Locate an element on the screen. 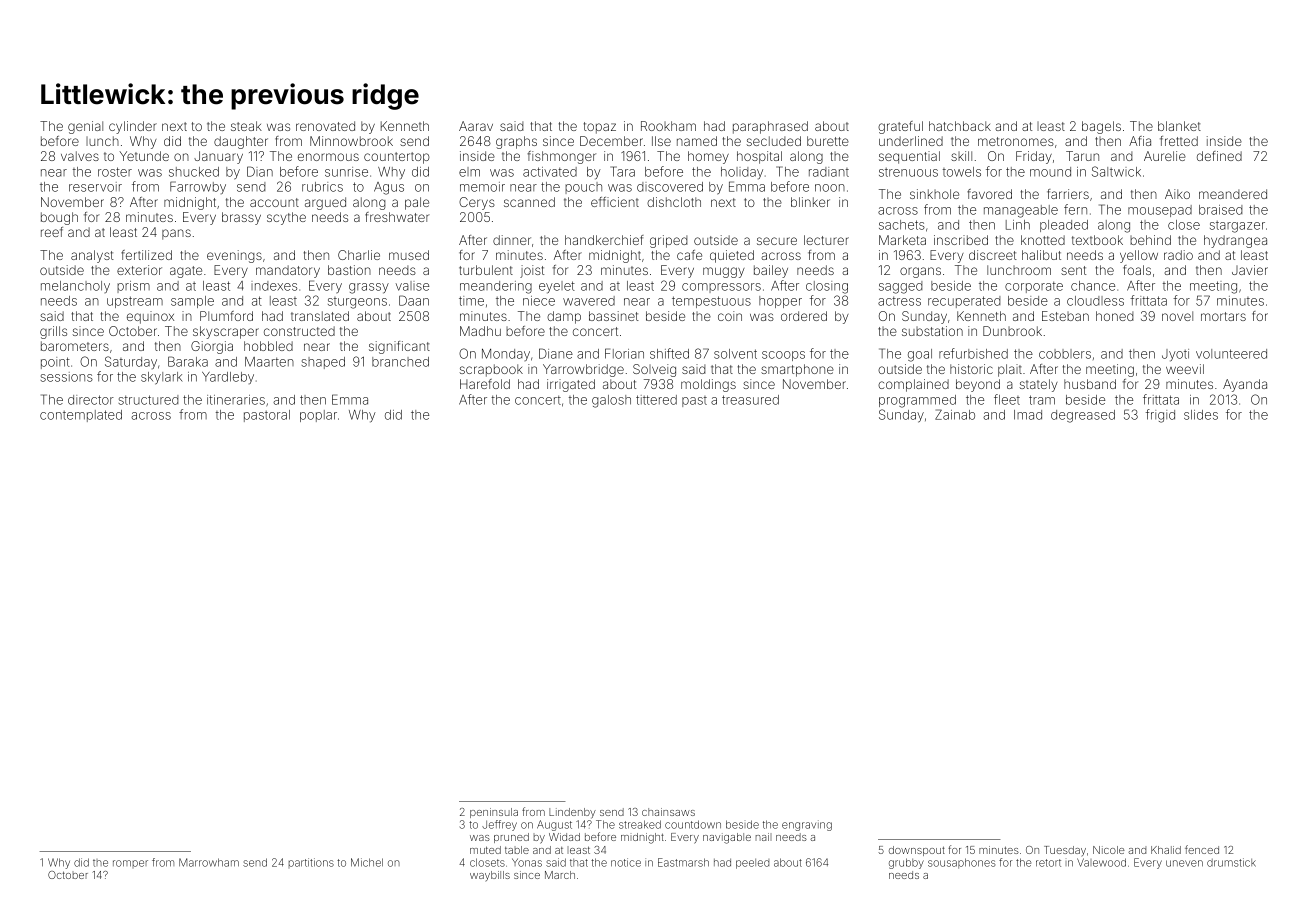 The width and height of the screenshot is (1308, 924). bagels is located at coordinates (1101, 127).
